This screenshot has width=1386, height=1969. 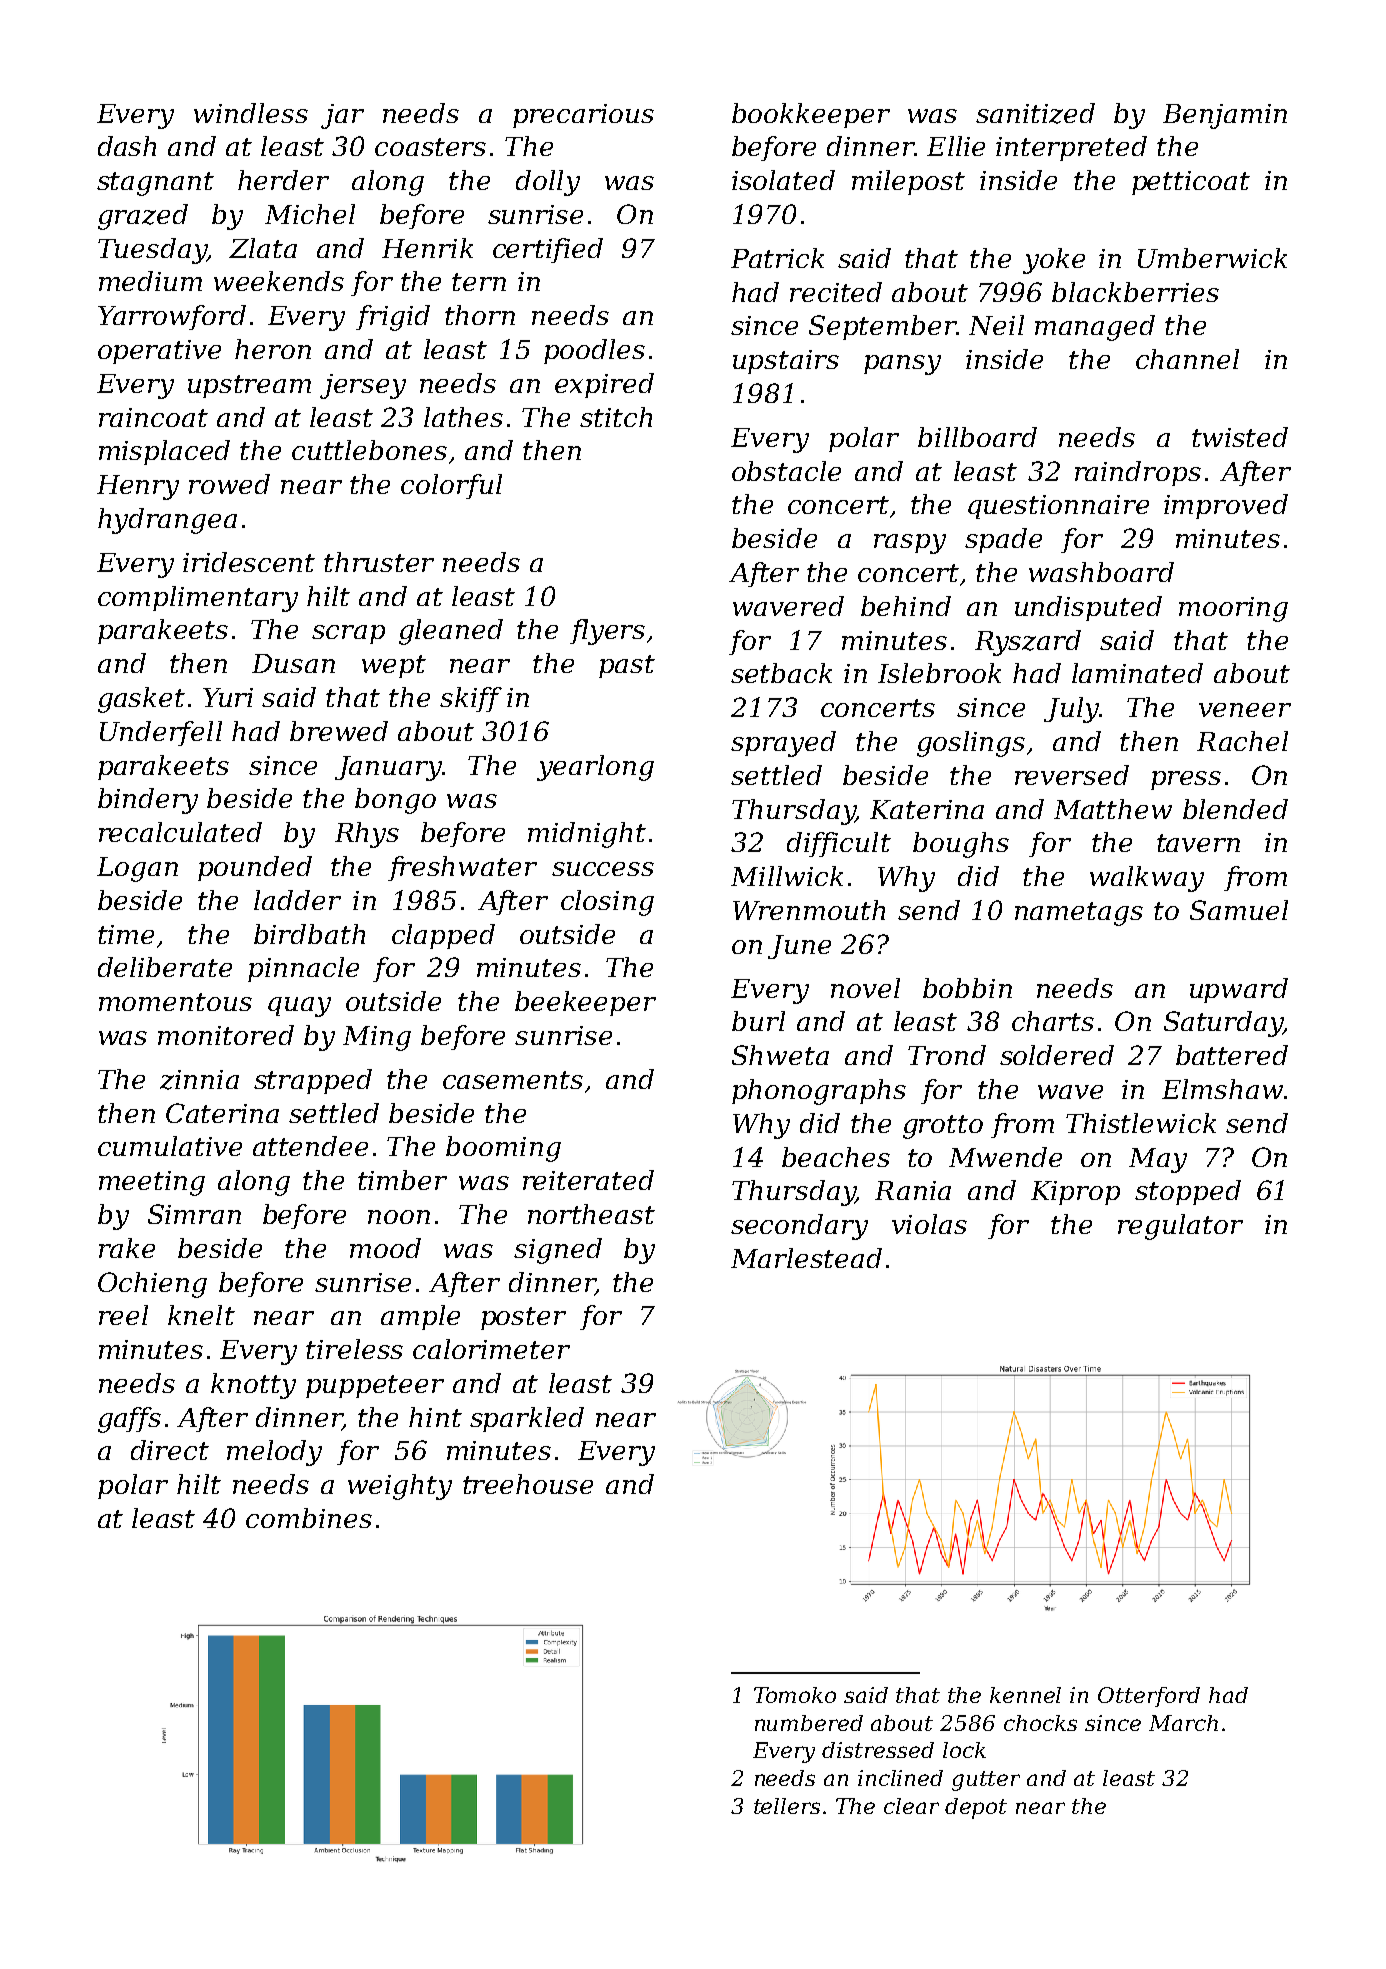 I want to click on obstacle, so click(x=786, y=471).
